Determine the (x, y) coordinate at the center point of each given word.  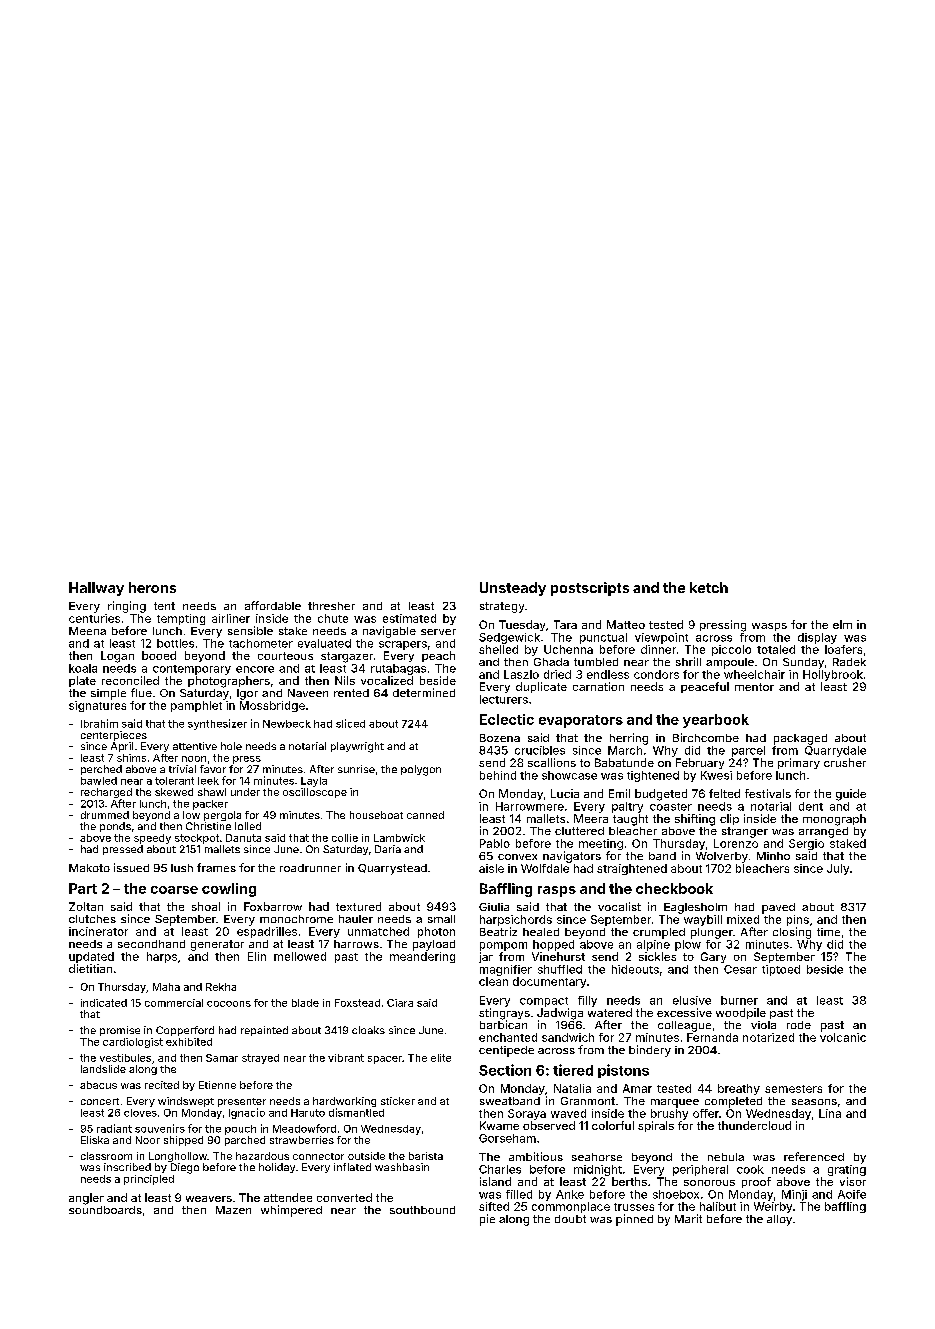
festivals (768, 793)
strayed (260, 1059)
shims (131, 758)
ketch (709, 587)
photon (436, 932)
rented (351, 693)
